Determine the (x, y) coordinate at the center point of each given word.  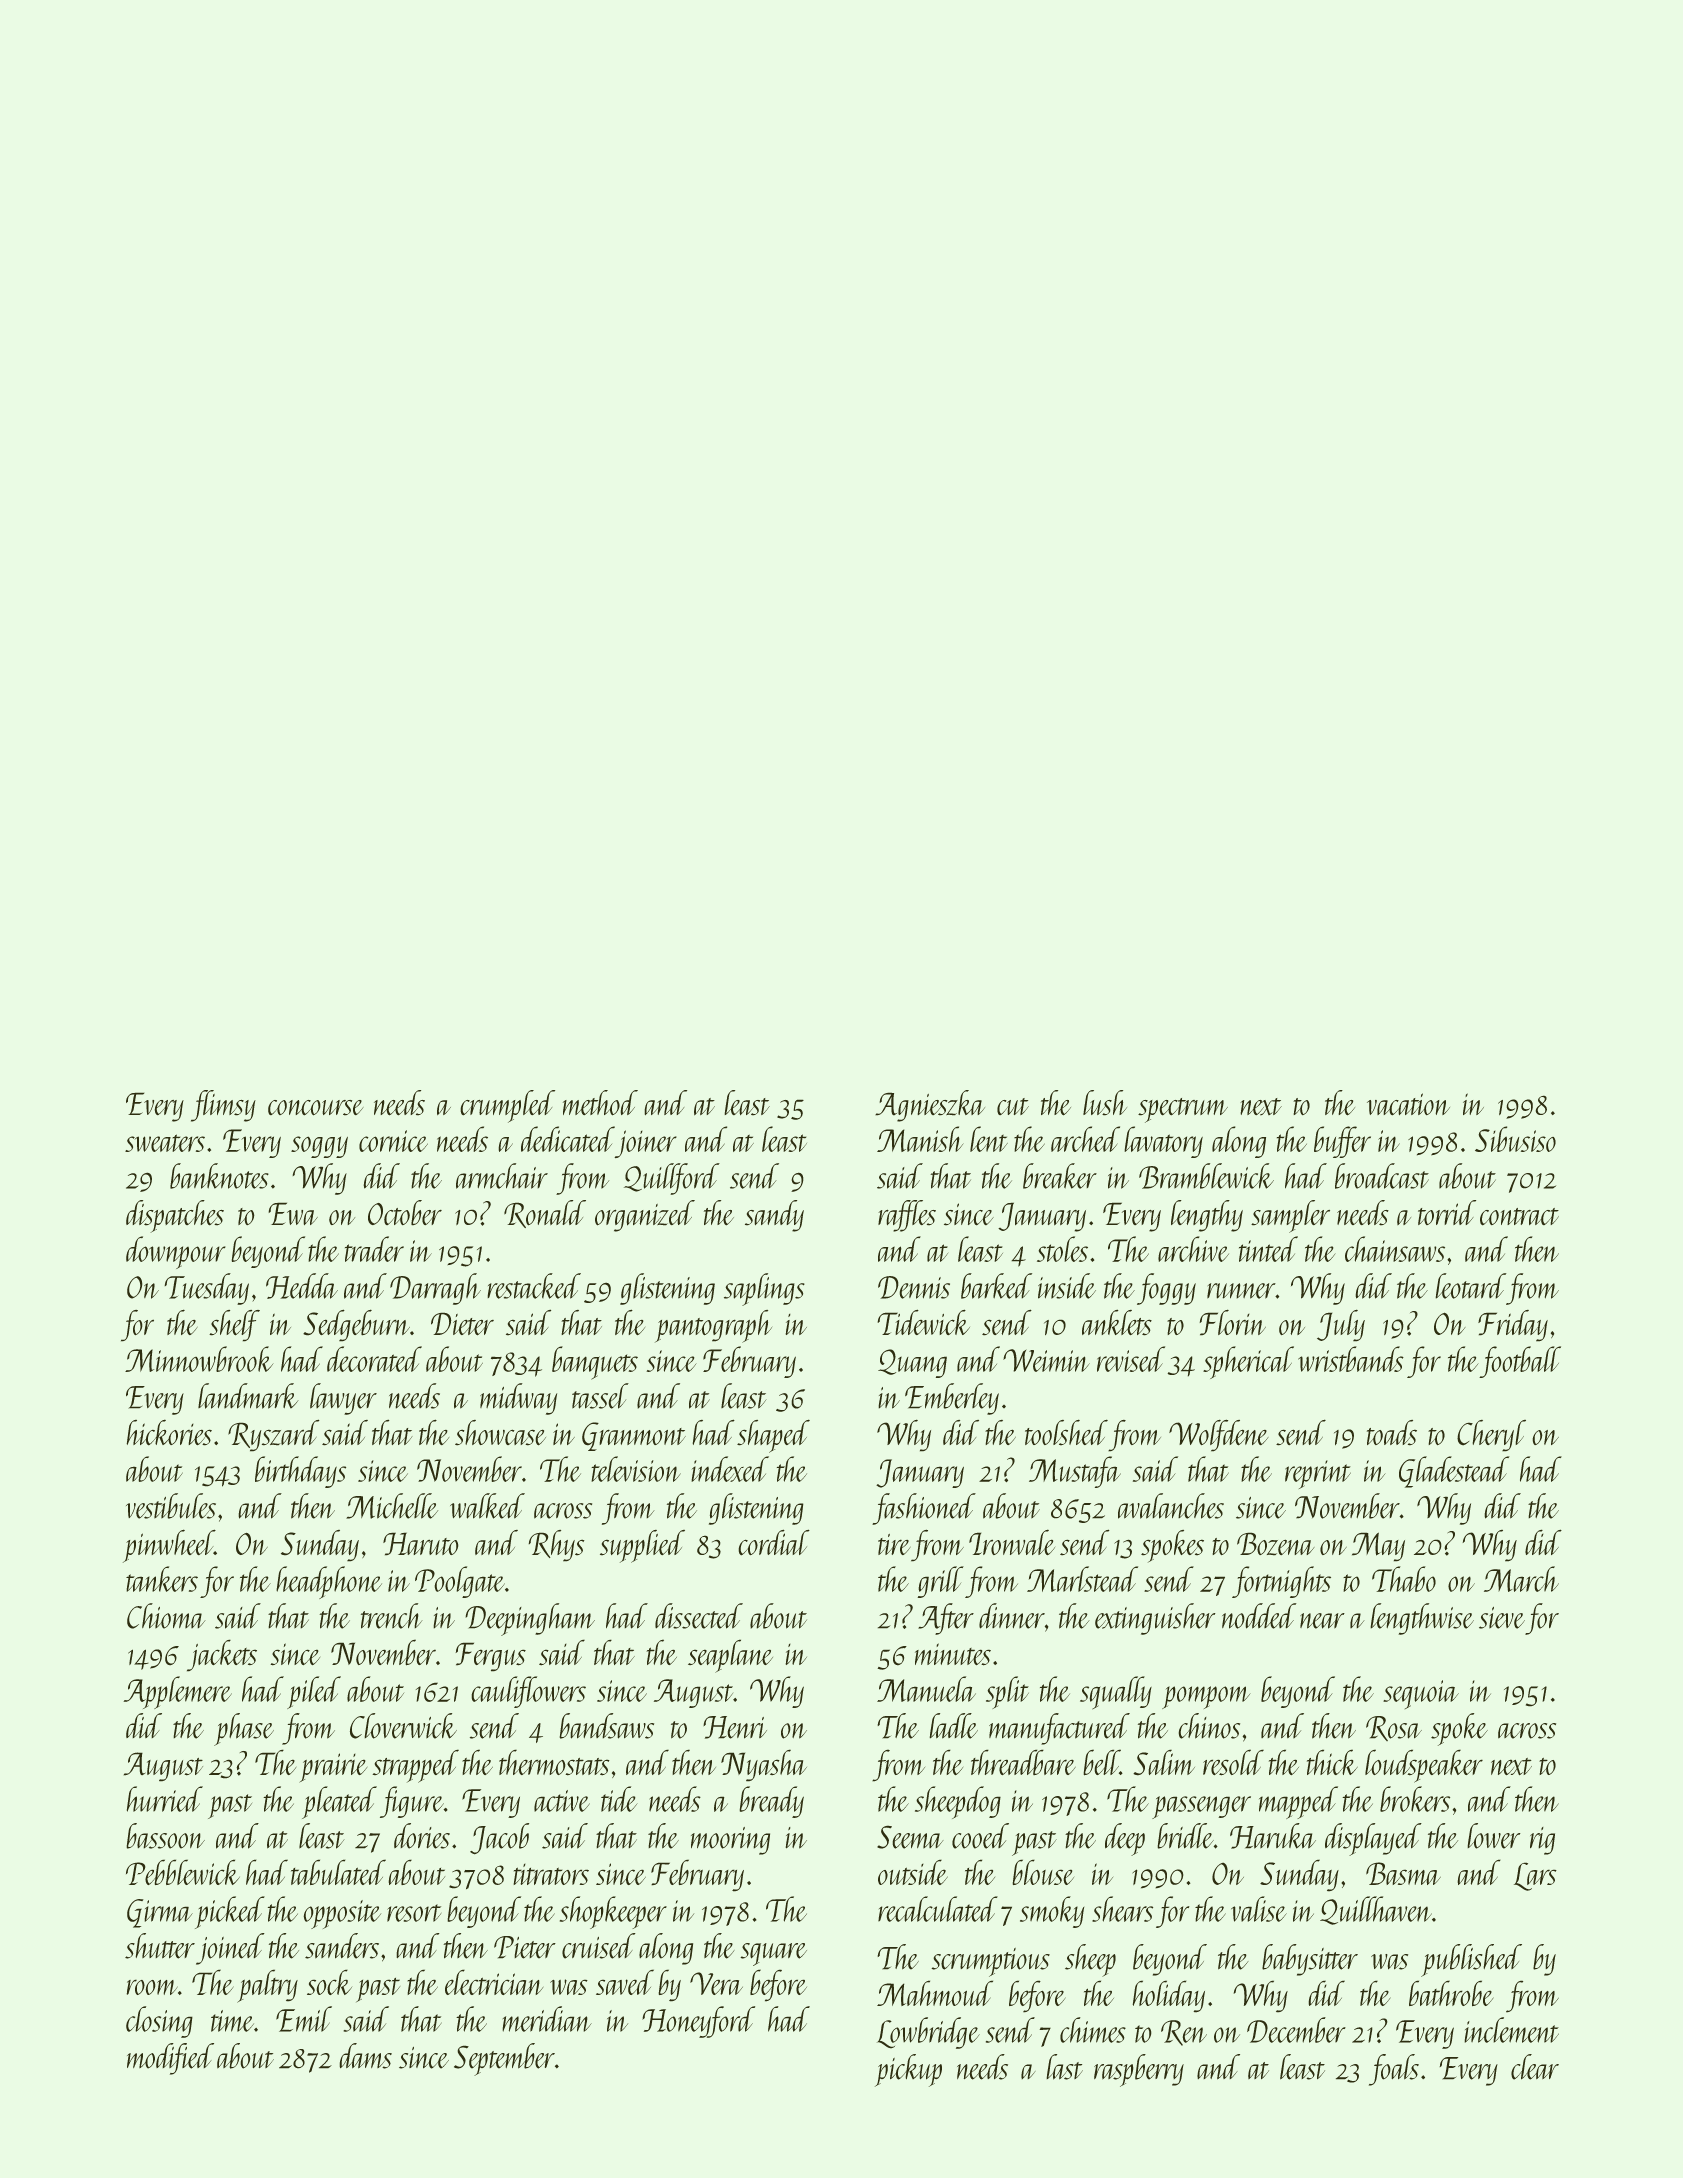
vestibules (171, 1506)
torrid (1447, 1212)
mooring (730, 1841)
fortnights (1281, 1582)
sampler (1290, 1216)
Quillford (672, 1179)
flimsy (223, 1106)
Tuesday (206, 1289)
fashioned (924, 1509)
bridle (1185, 1836)
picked (230, 1912)
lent (989, 1139)
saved (625, 1982)
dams (365, 2056)
